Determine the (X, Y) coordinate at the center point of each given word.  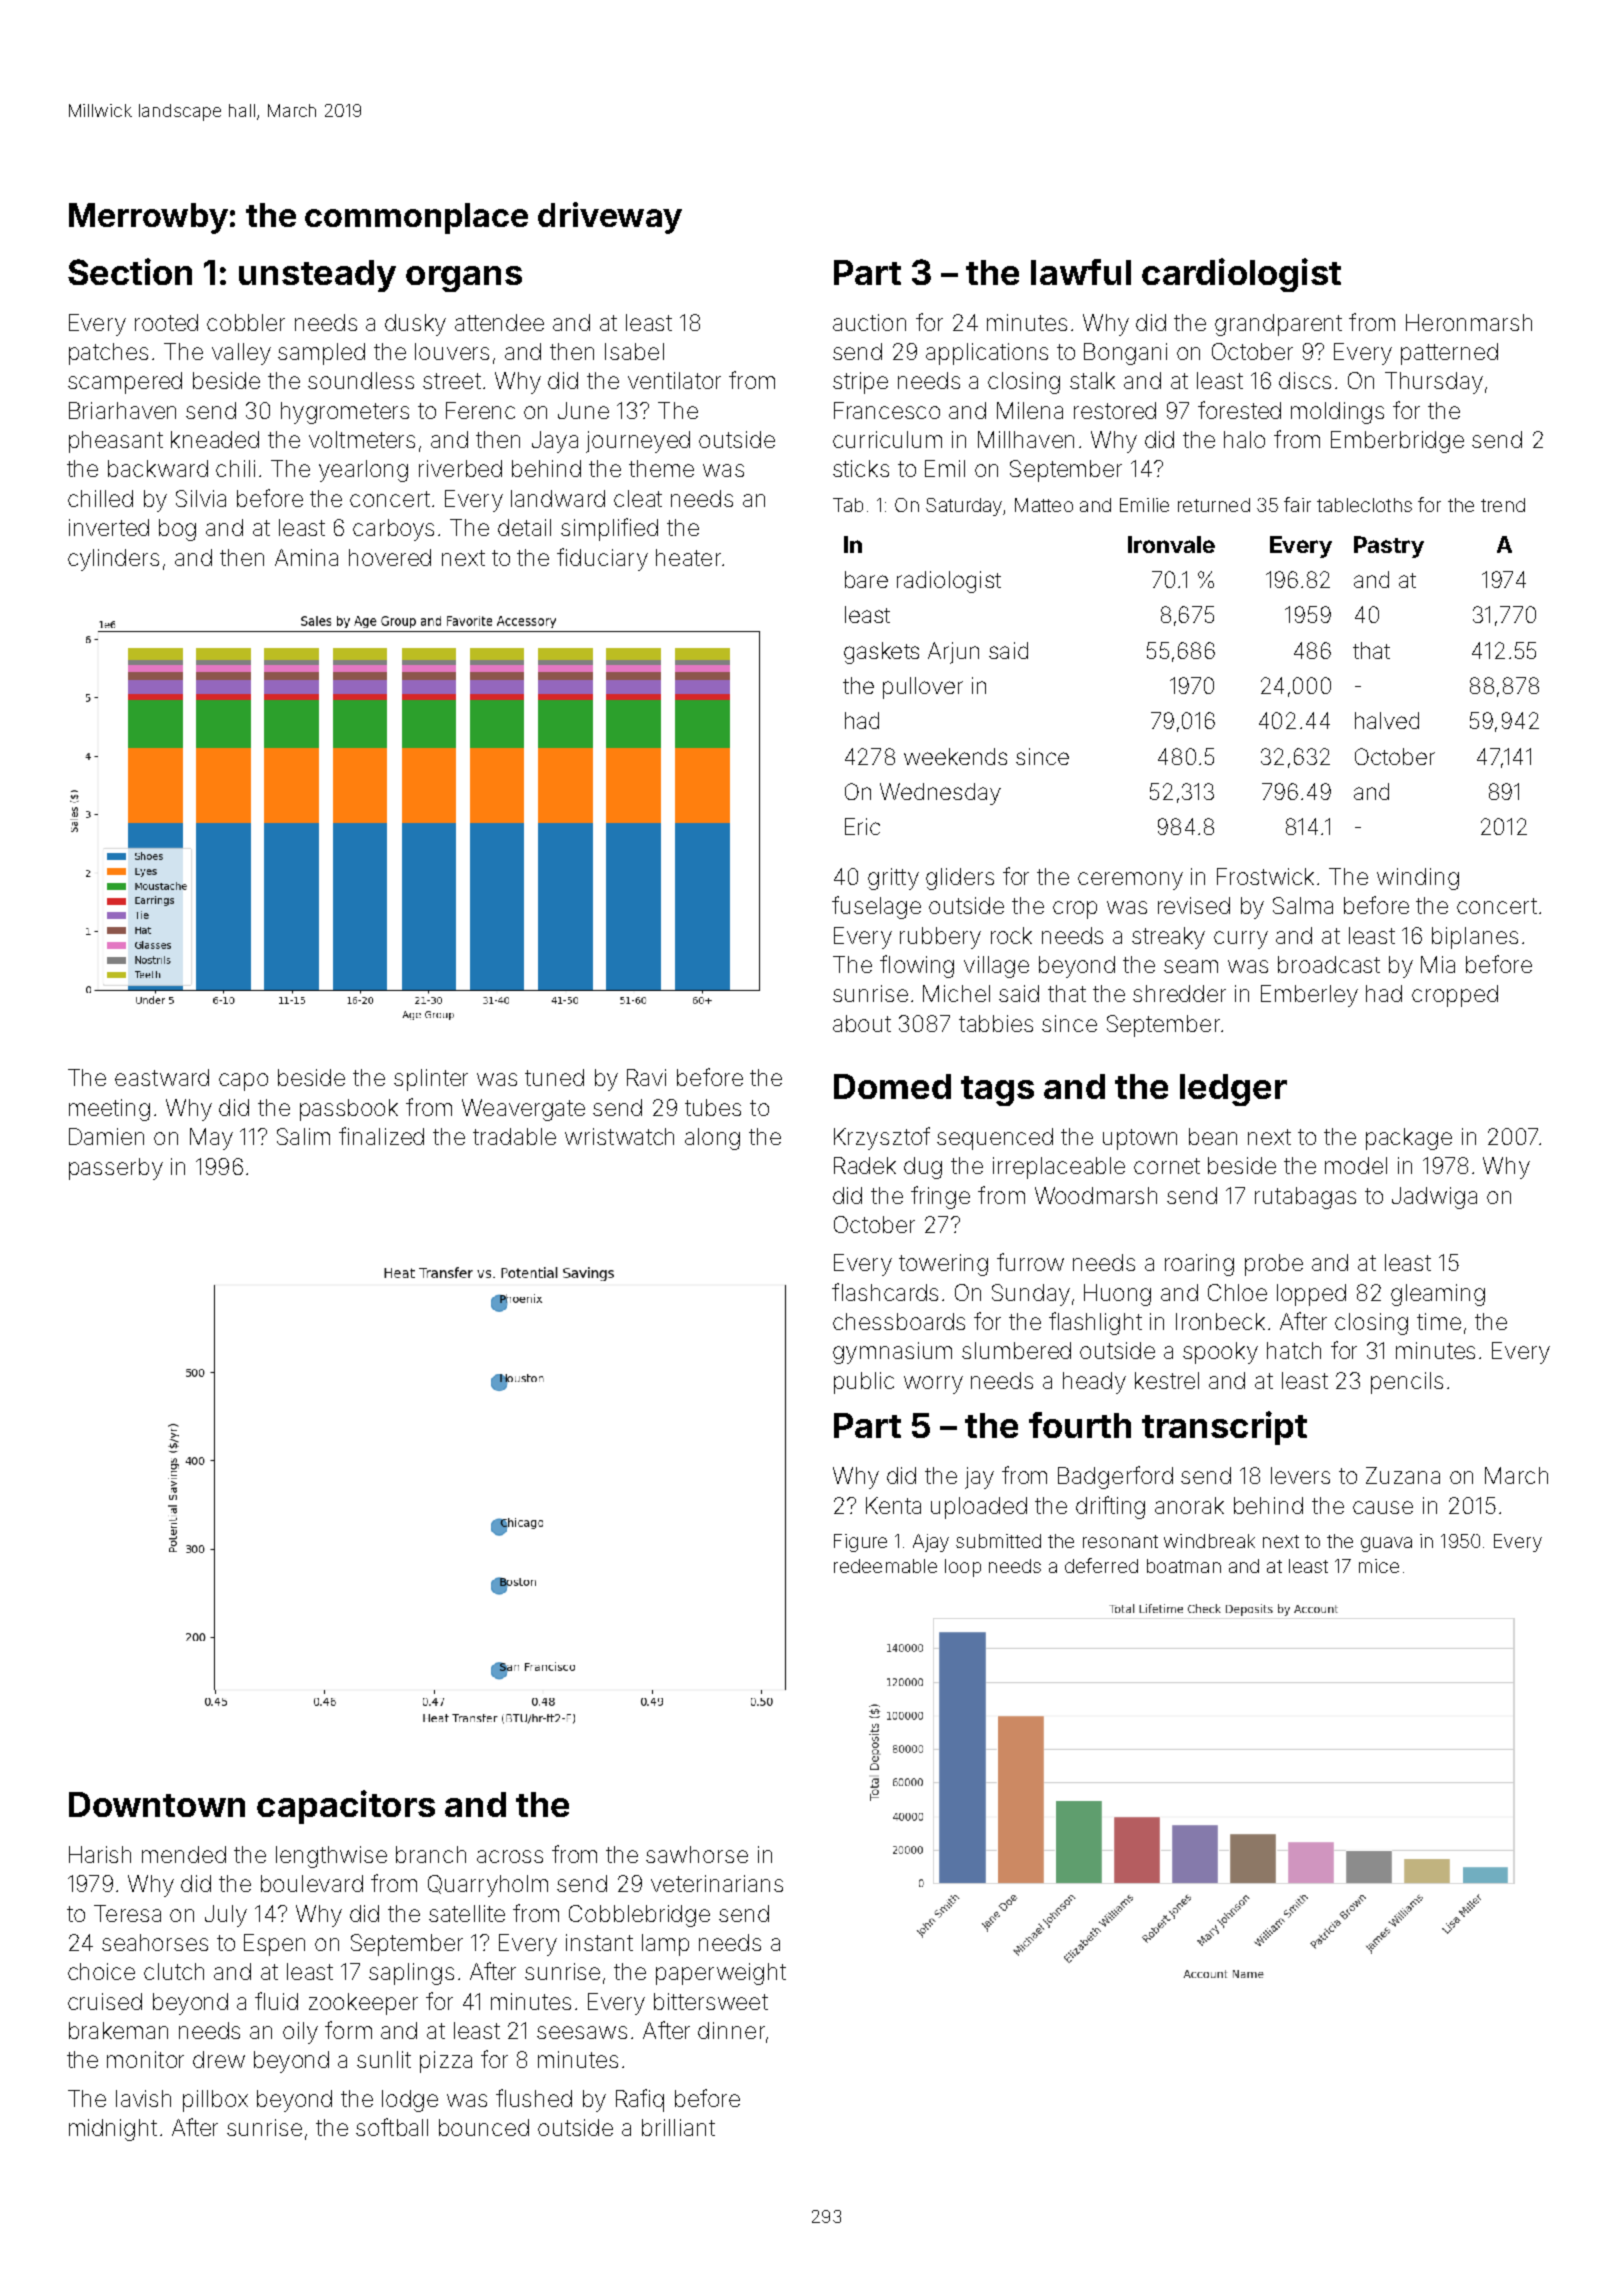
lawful (1081, 272)
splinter (431, 1080)
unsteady (317, 276)
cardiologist (1241, 275)
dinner (731, 2030)
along (712, 1139)
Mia (1438, 964)
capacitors (346, 1807)
